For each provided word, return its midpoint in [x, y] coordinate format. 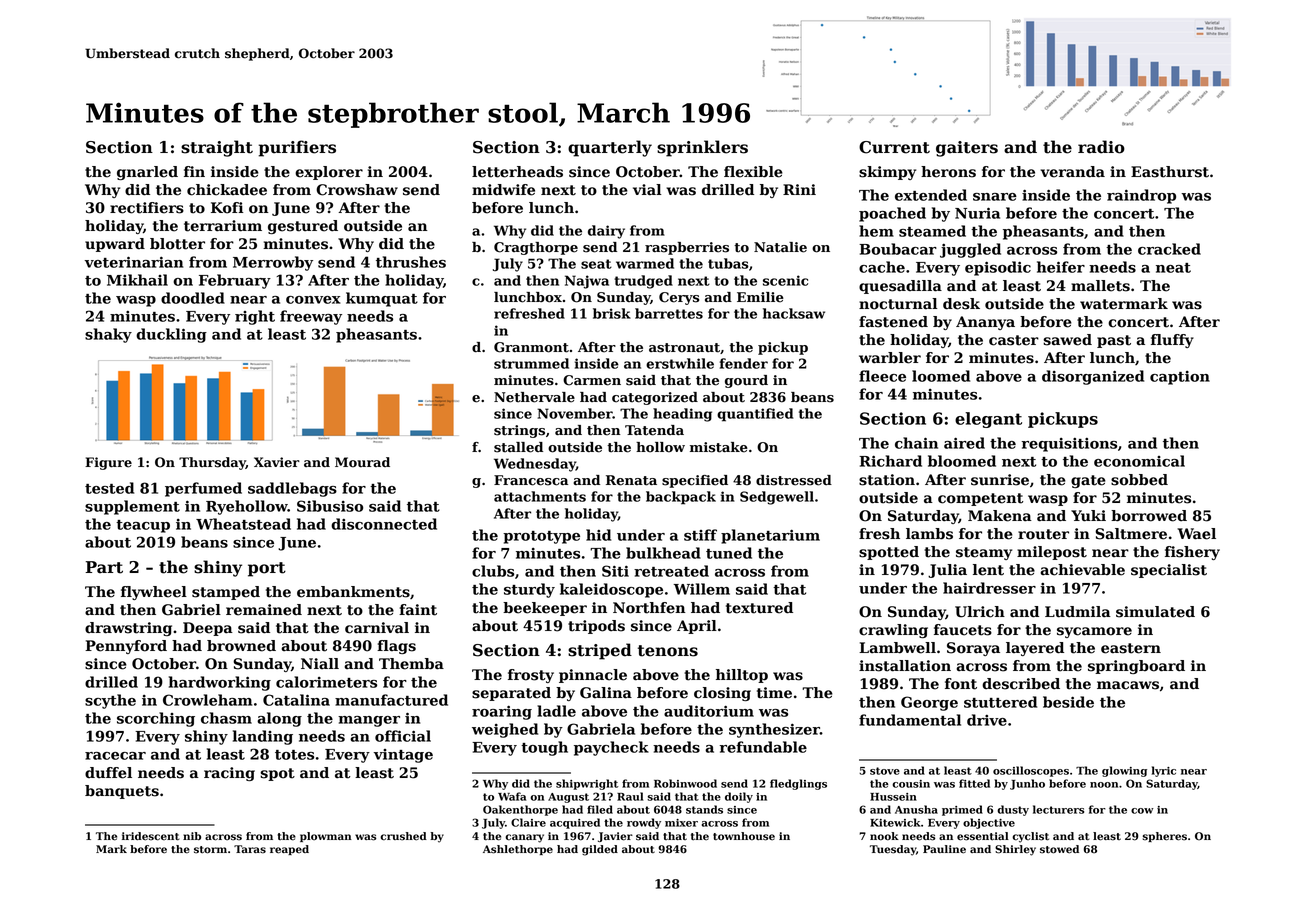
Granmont [531, 347]
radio [1101, 147]
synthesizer [774, 730]
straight [217, 148]
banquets [122, 792]
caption [1180, 378]
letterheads [517, 172]
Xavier [277, 462]
